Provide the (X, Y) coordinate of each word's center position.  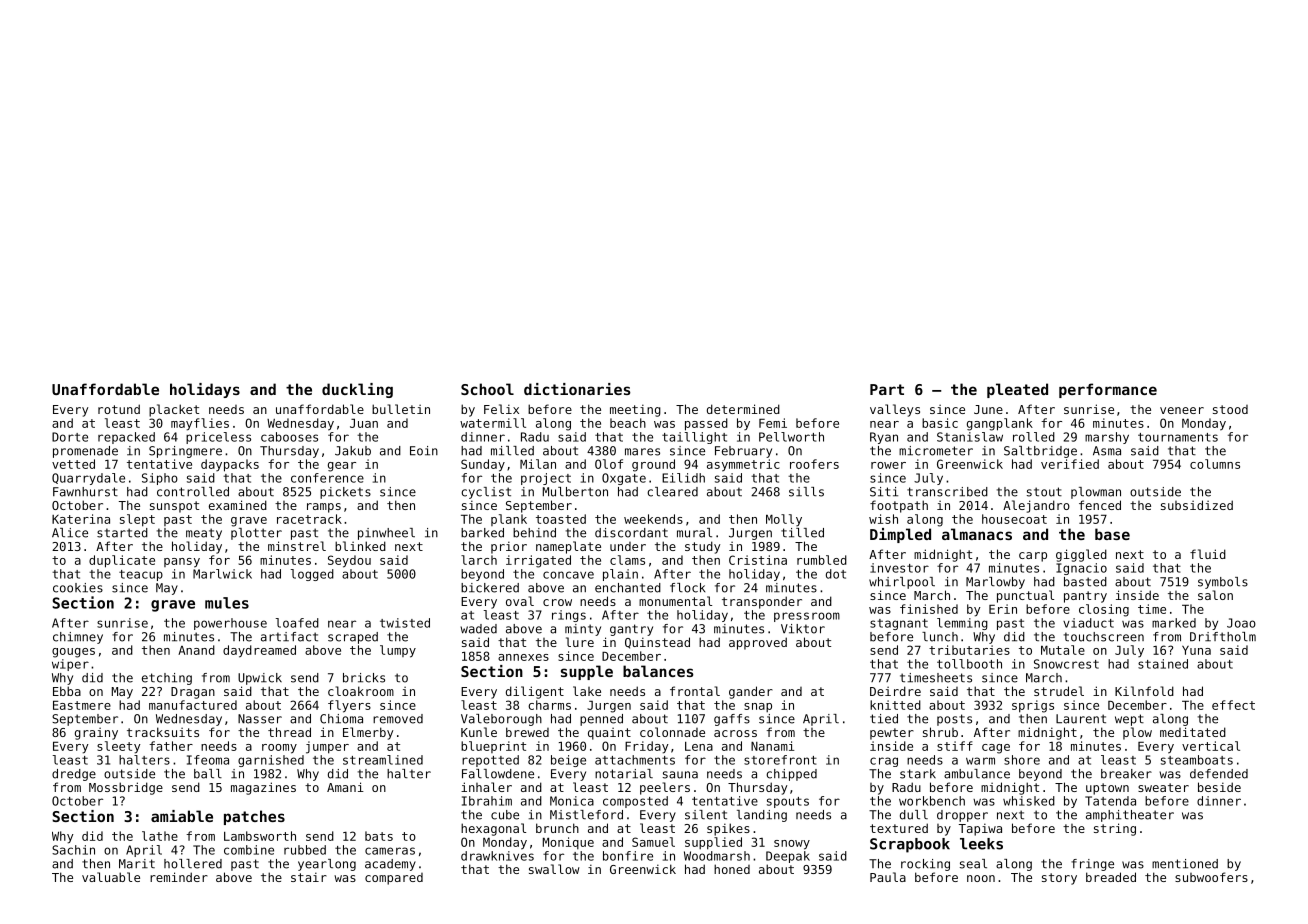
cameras (390, 851)
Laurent (1081, 719)
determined (743, 409)
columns (1215, 464)
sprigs (1033, 706)
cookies (78, 588)
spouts (788, 802)
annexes (523, 657)
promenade (85, 452)
